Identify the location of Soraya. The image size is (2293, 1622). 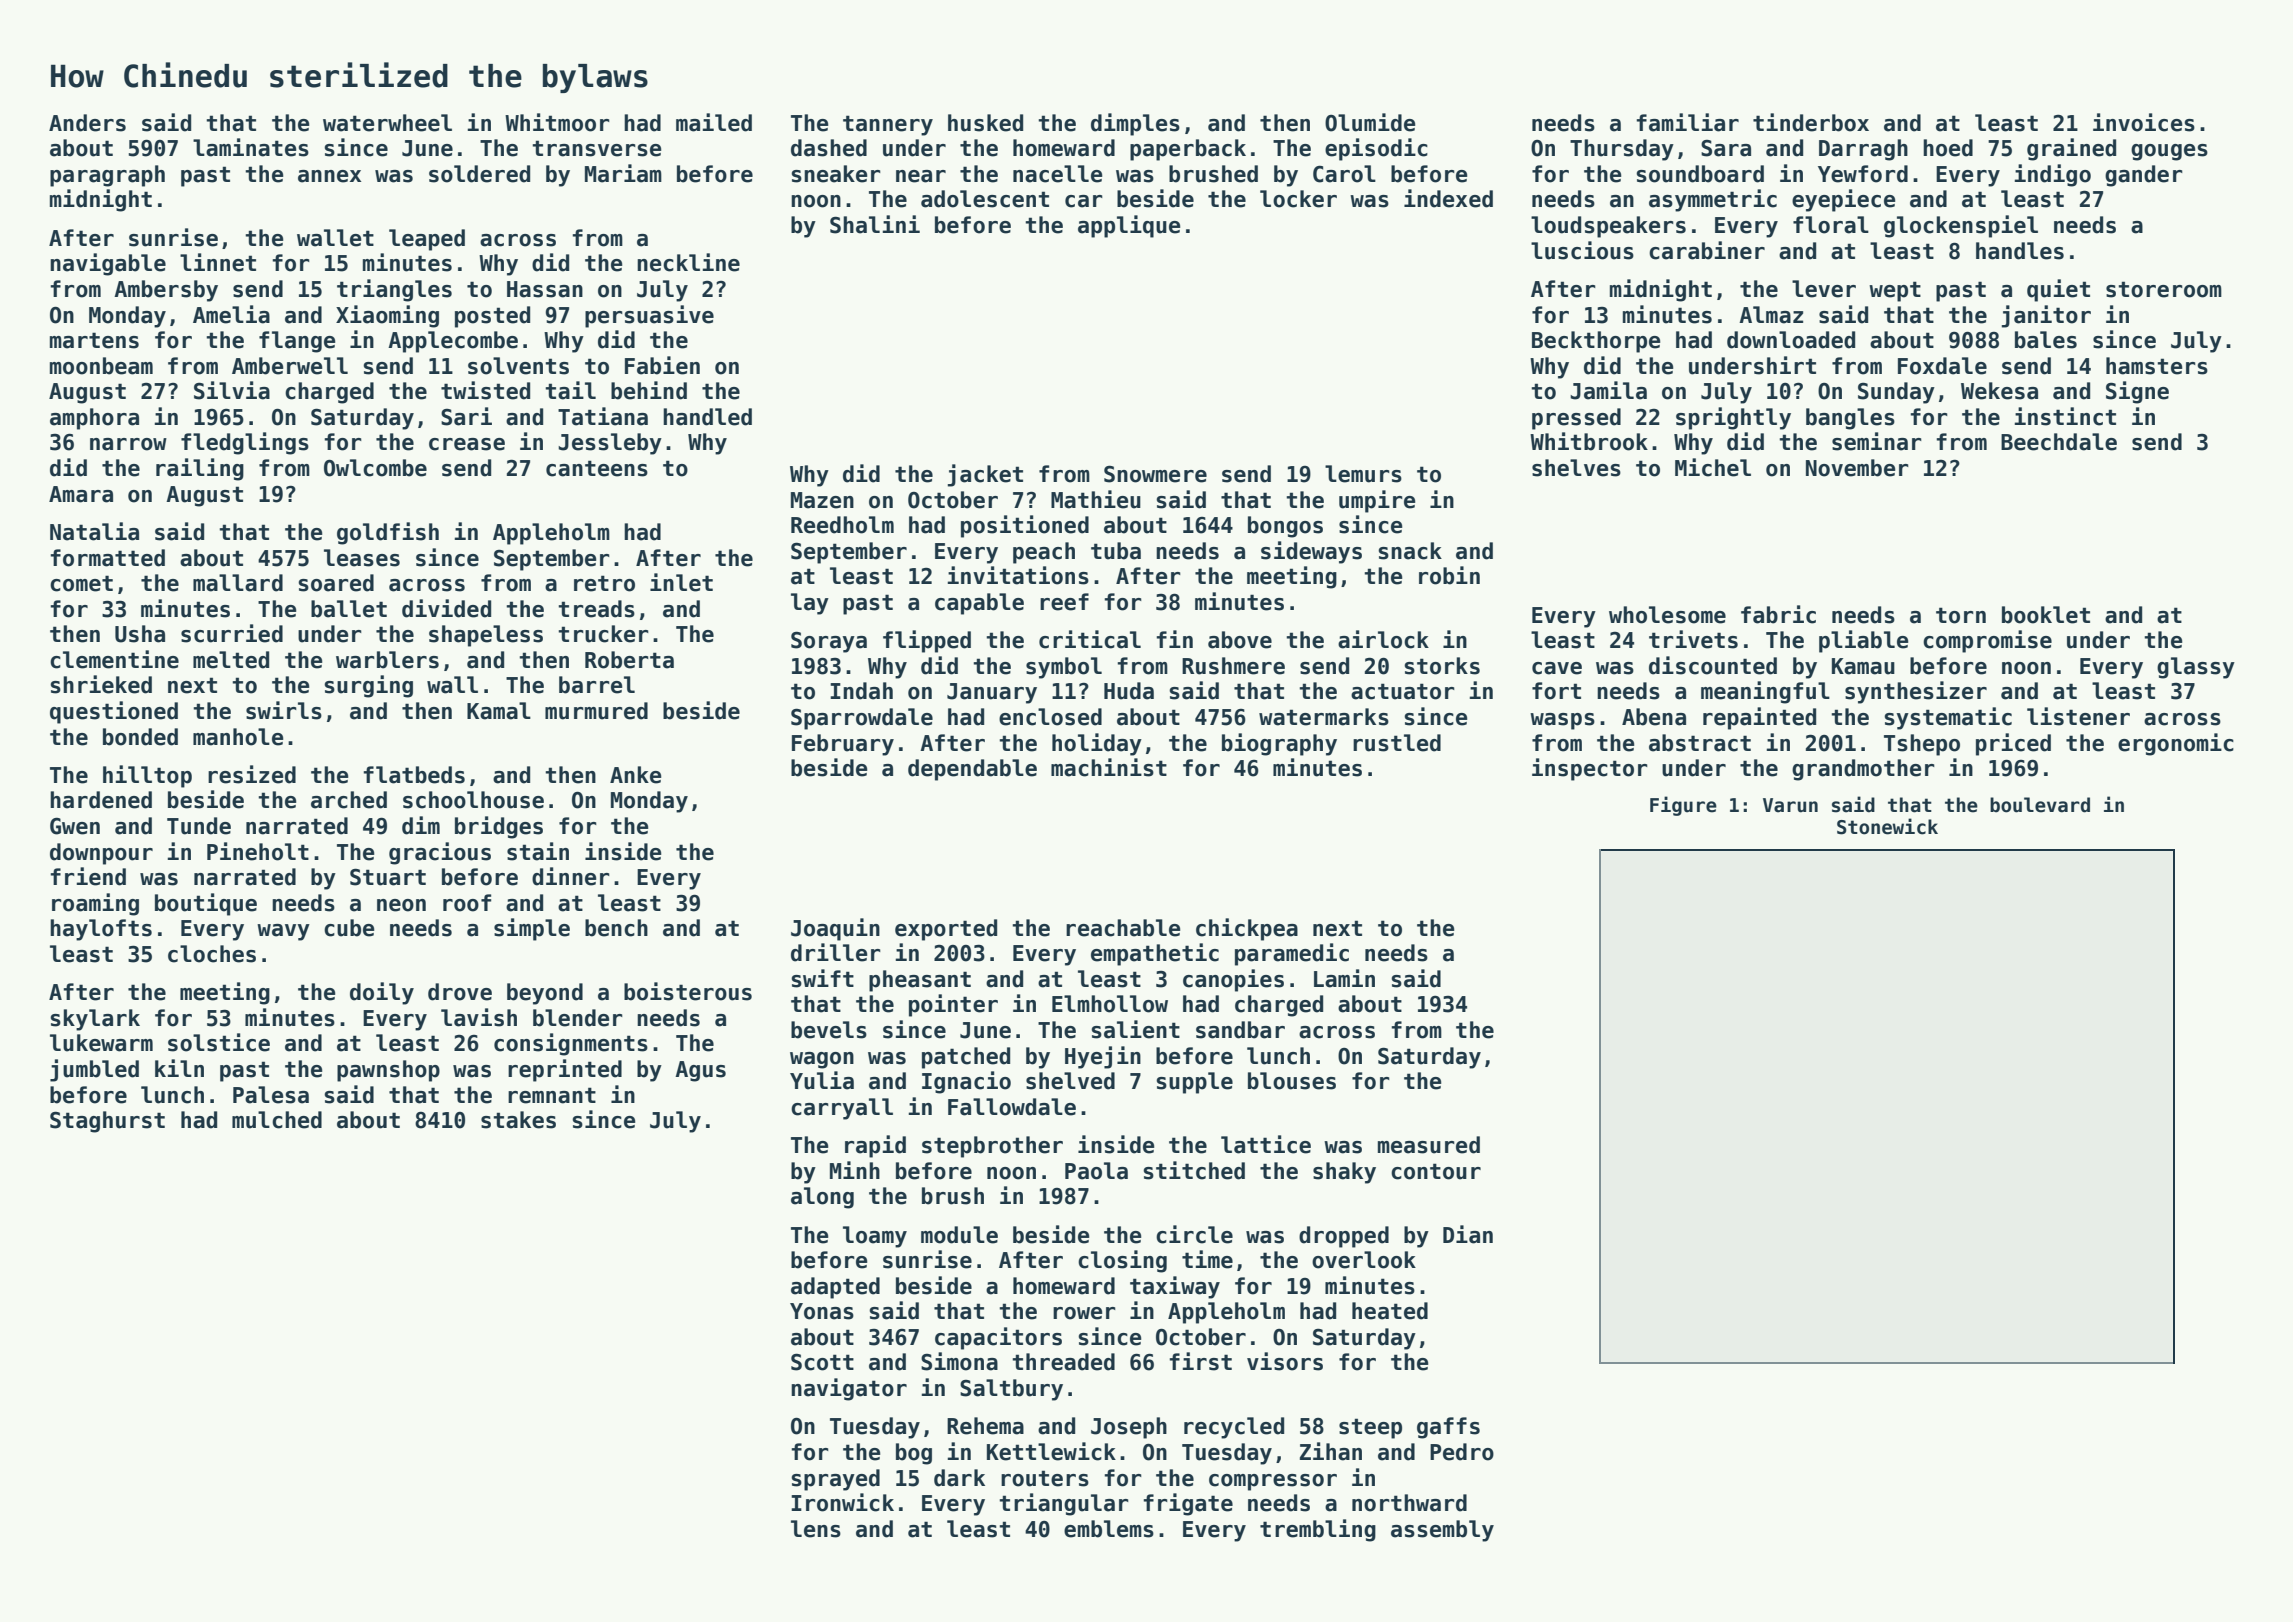
(829, 642).
